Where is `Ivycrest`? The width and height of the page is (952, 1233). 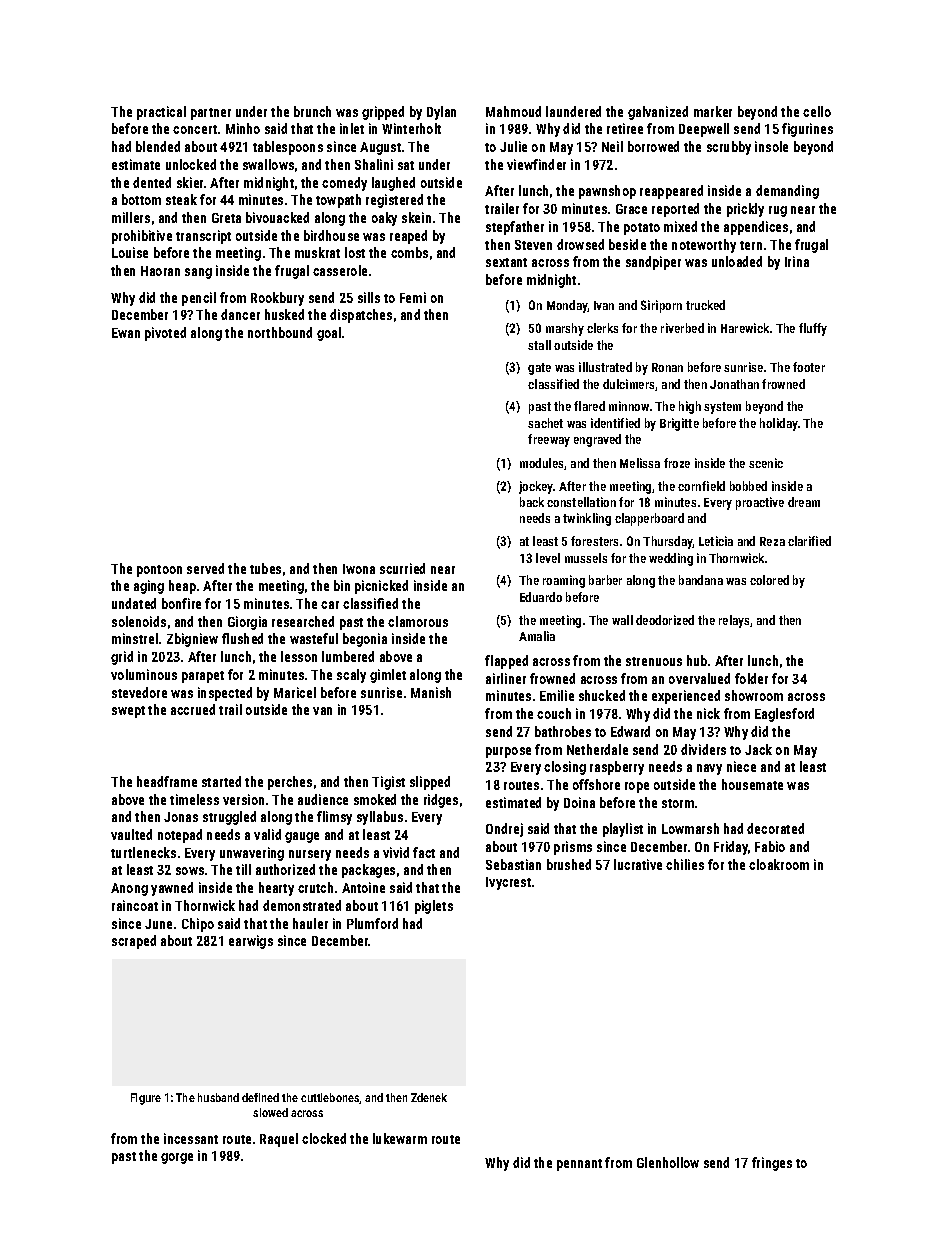
Ivycrest is located at coordinates (508, 883).
